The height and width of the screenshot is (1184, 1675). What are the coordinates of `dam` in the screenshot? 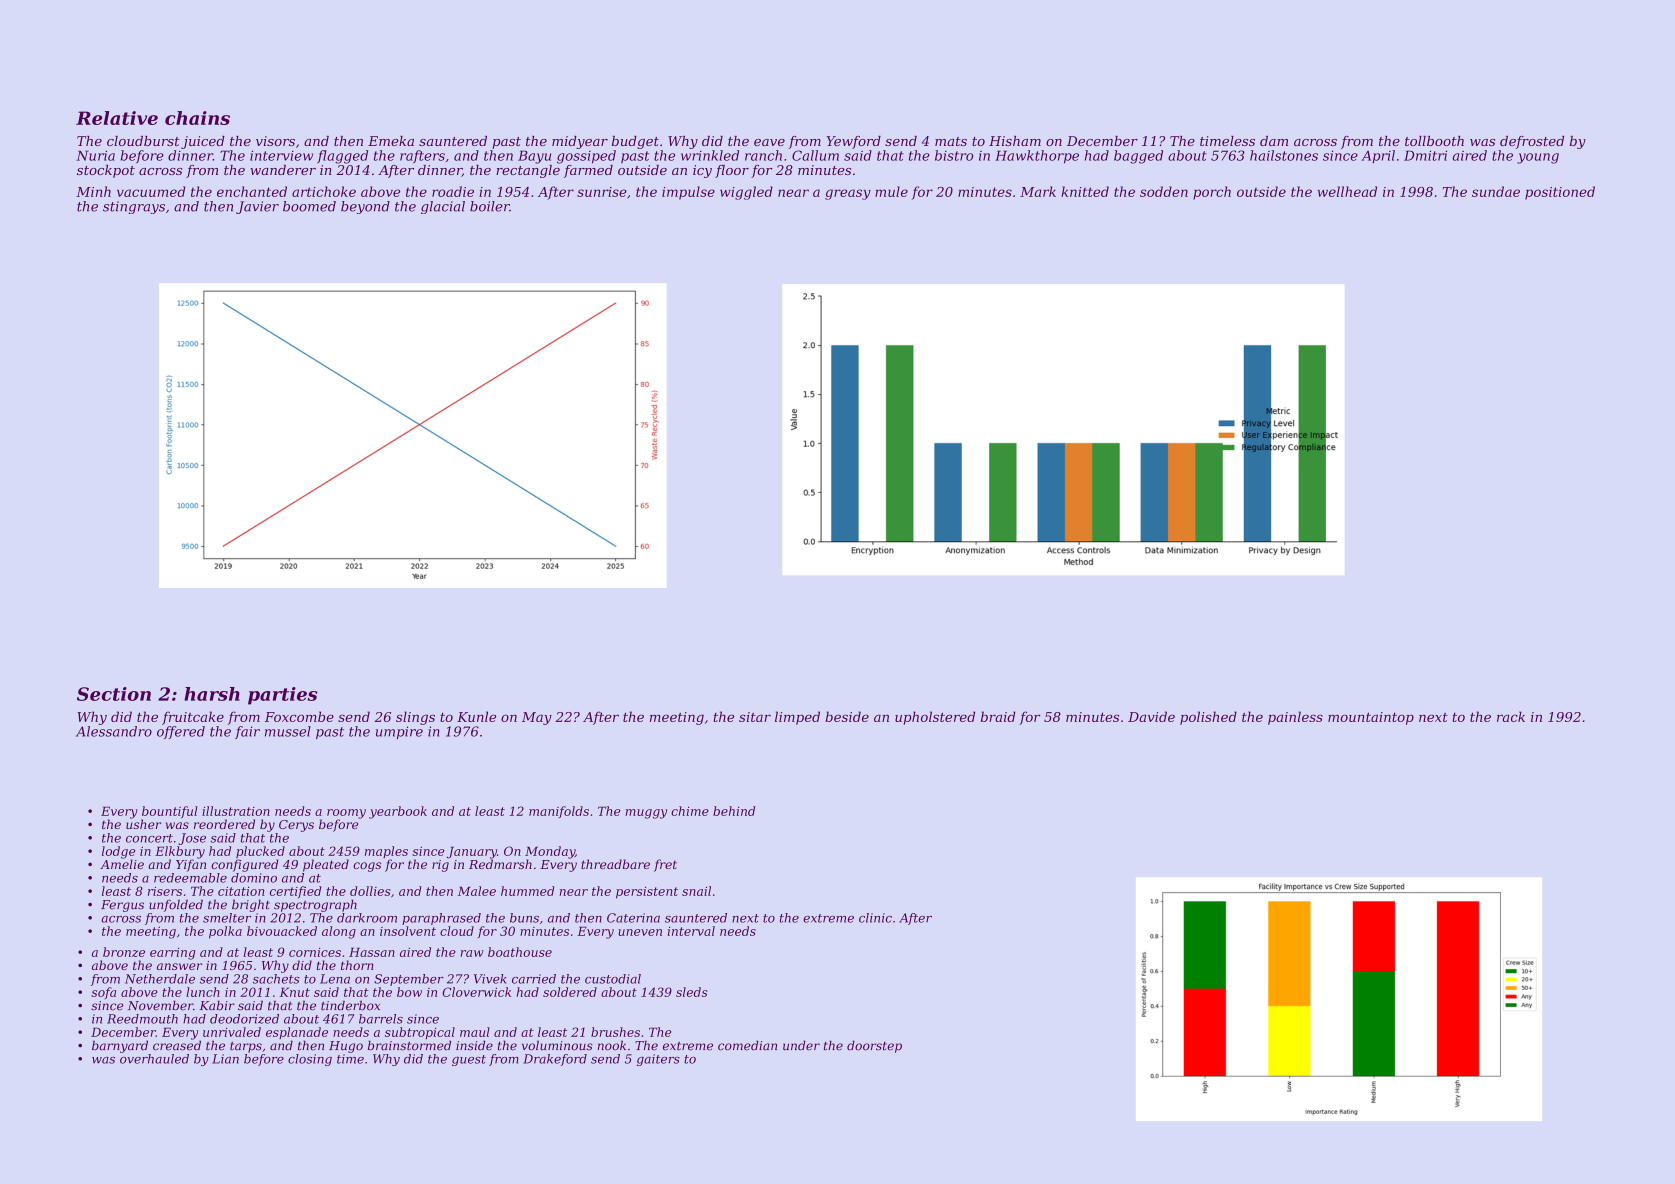 It's located at (1274, 141).
